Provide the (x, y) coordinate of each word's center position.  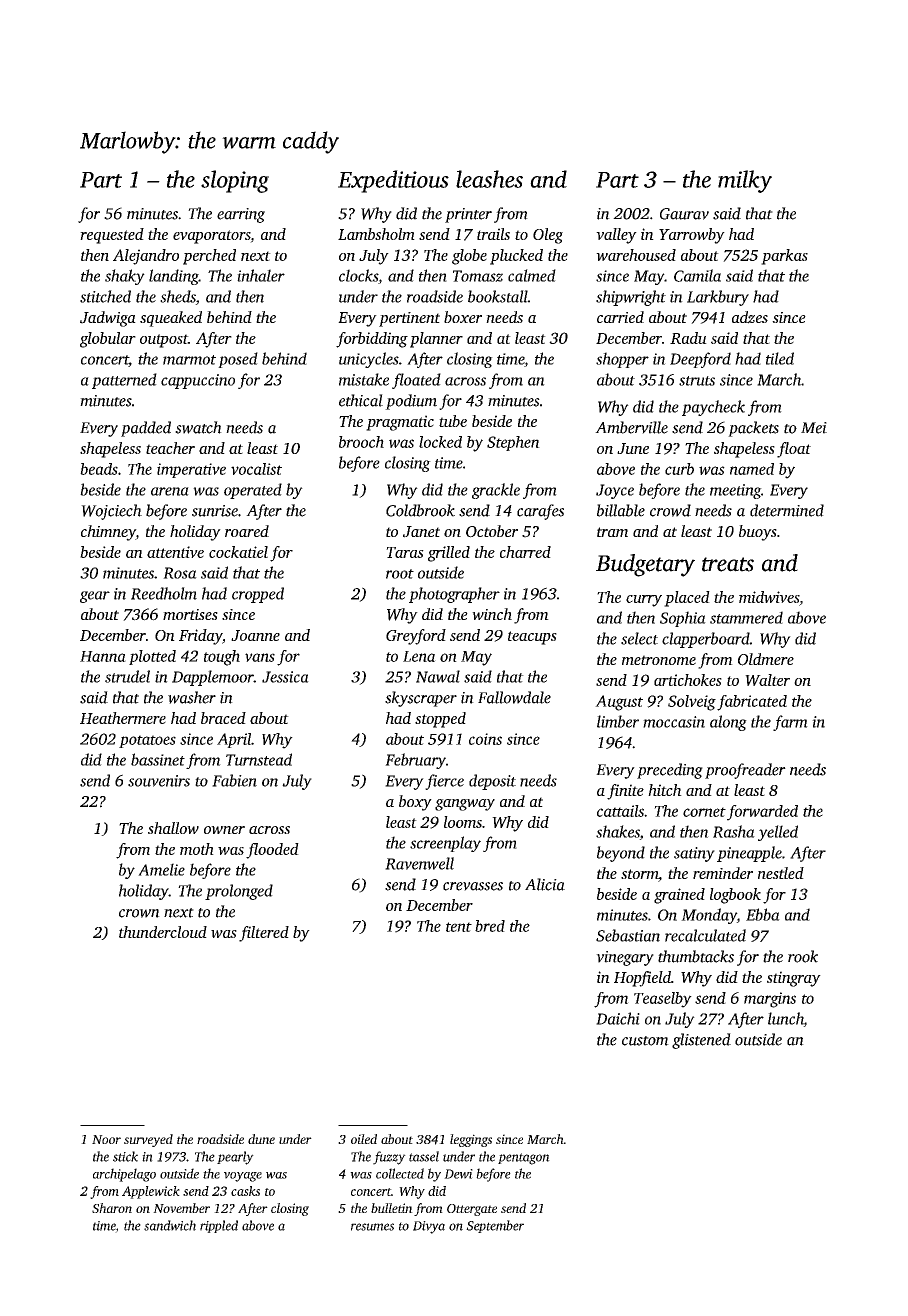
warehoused (636, 255)
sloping (235, 181)
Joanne (255, 635)
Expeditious (393, 181)
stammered (746, 617)
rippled (219, 1226)
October (492, 531)
